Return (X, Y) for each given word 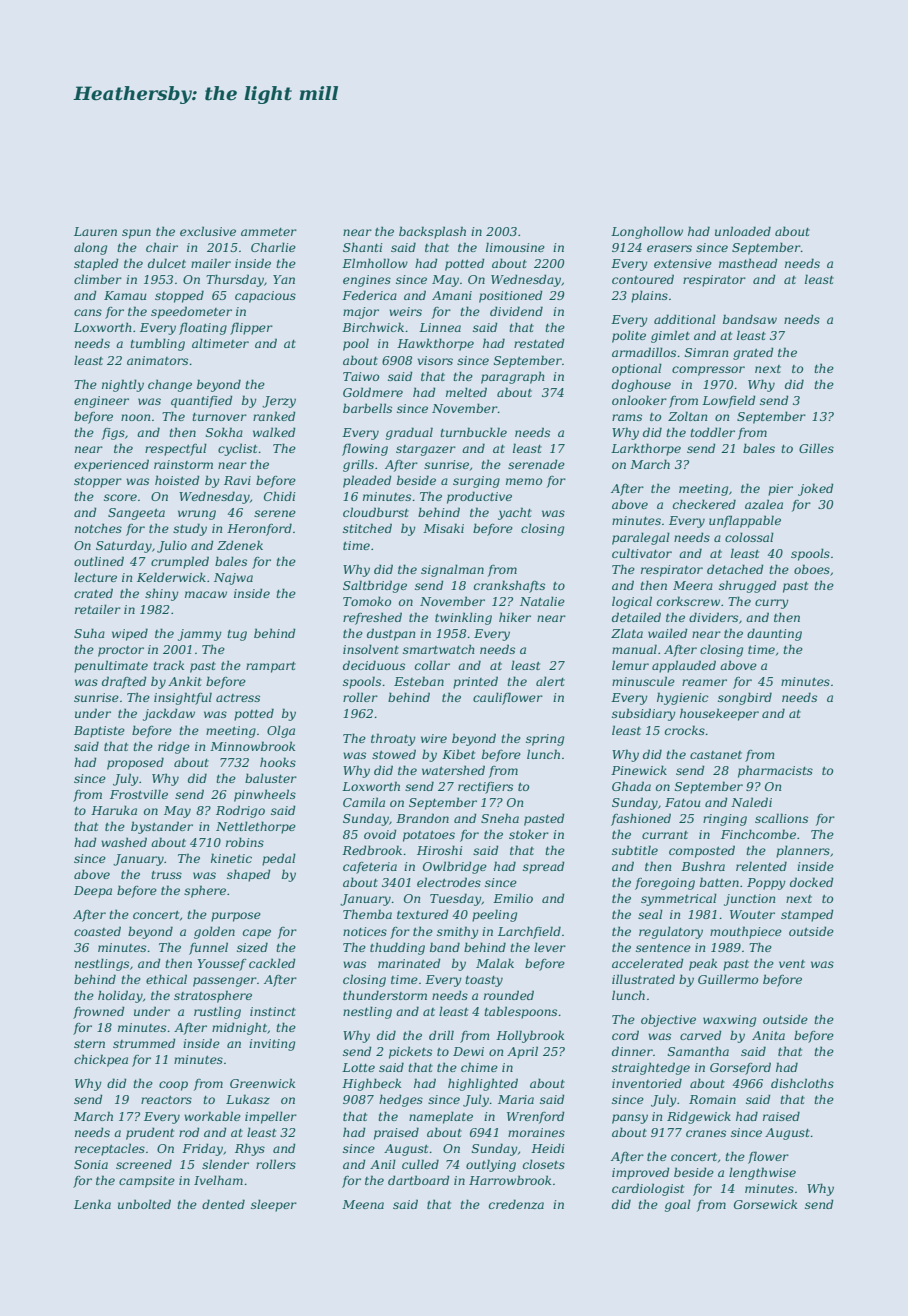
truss (166, 875)
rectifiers (485, 788)
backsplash (432, 232)
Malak (495, 963)
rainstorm (183, 464)
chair (162, 247)
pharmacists (775, 771)
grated (753, 353)
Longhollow (647, 232)
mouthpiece (746, 932)
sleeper (274, 1205)
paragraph (513, 377)
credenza (516, 1204)
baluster (271, 778)
